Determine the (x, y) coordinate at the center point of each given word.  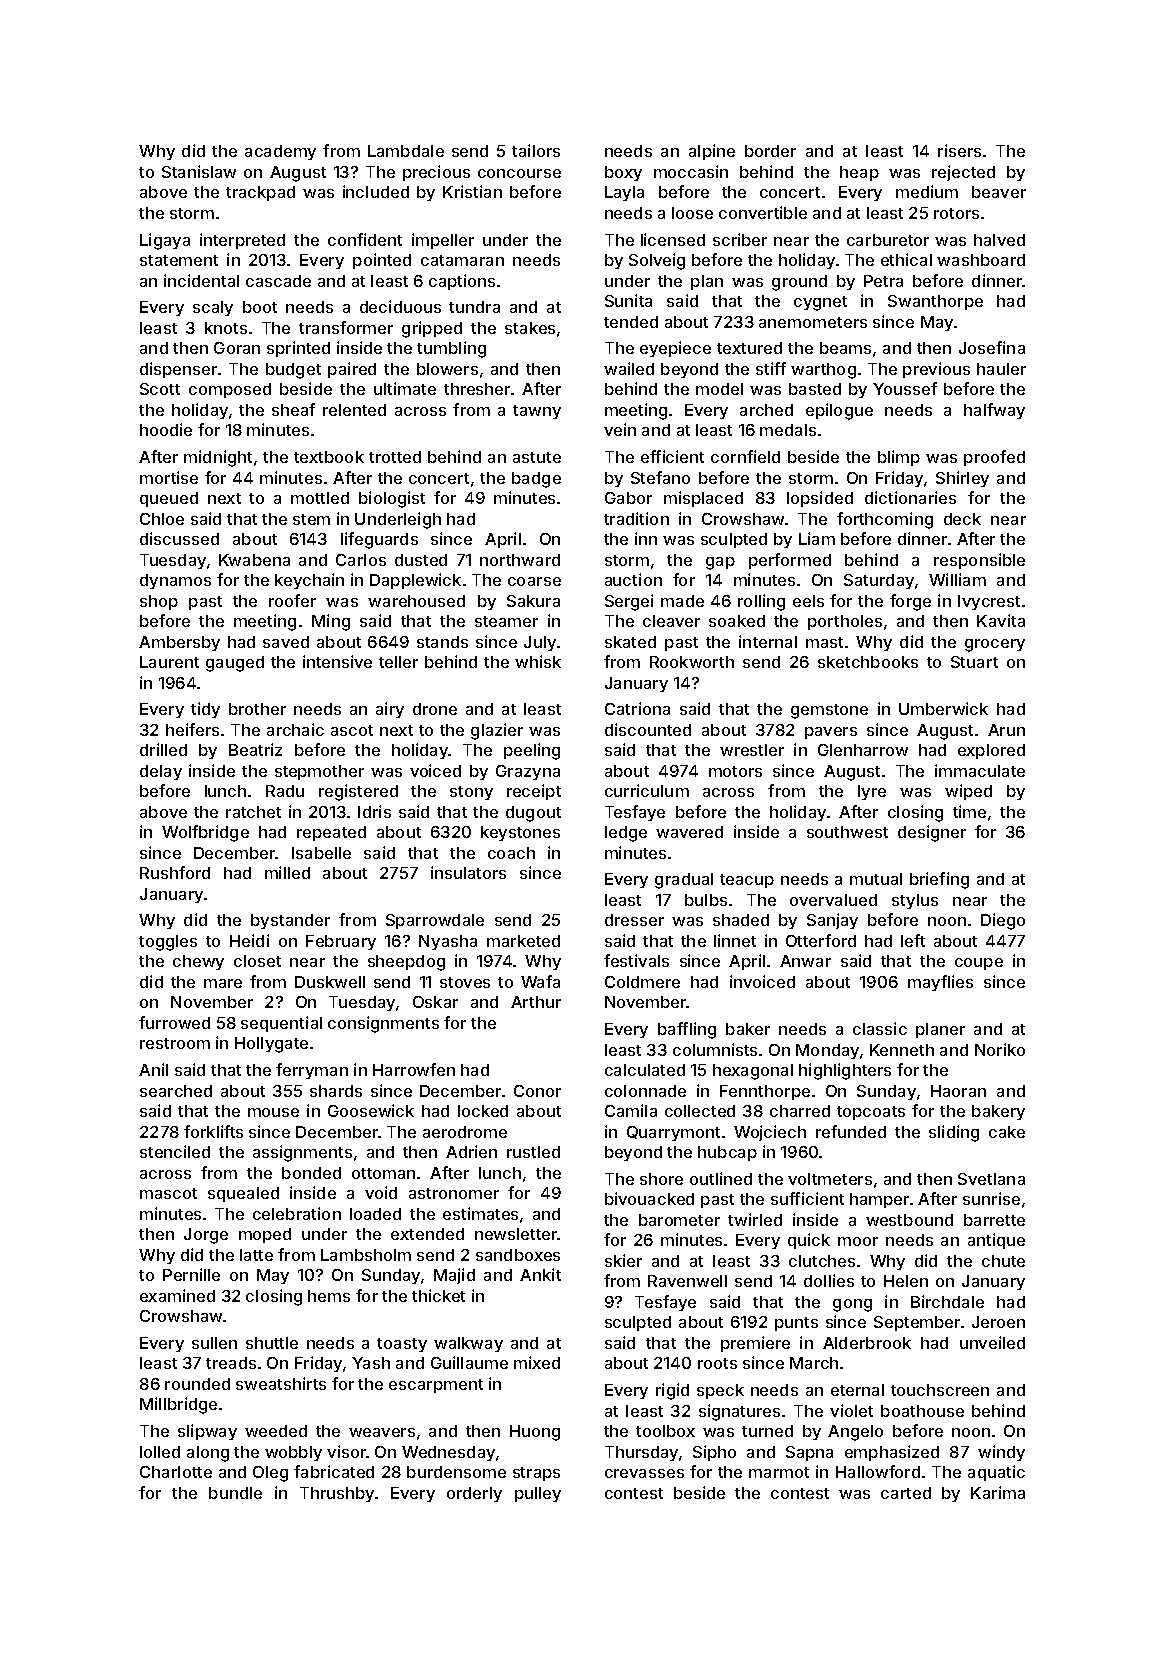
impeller (443, 241)
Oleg (270, 1474)
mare (223, 983)
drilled (163, 749)
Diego (1003, 921)
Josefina (992, 347)
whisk (538, 661)
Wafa (540, 981)
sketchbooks (868, 662)
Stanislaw (199, 171)
